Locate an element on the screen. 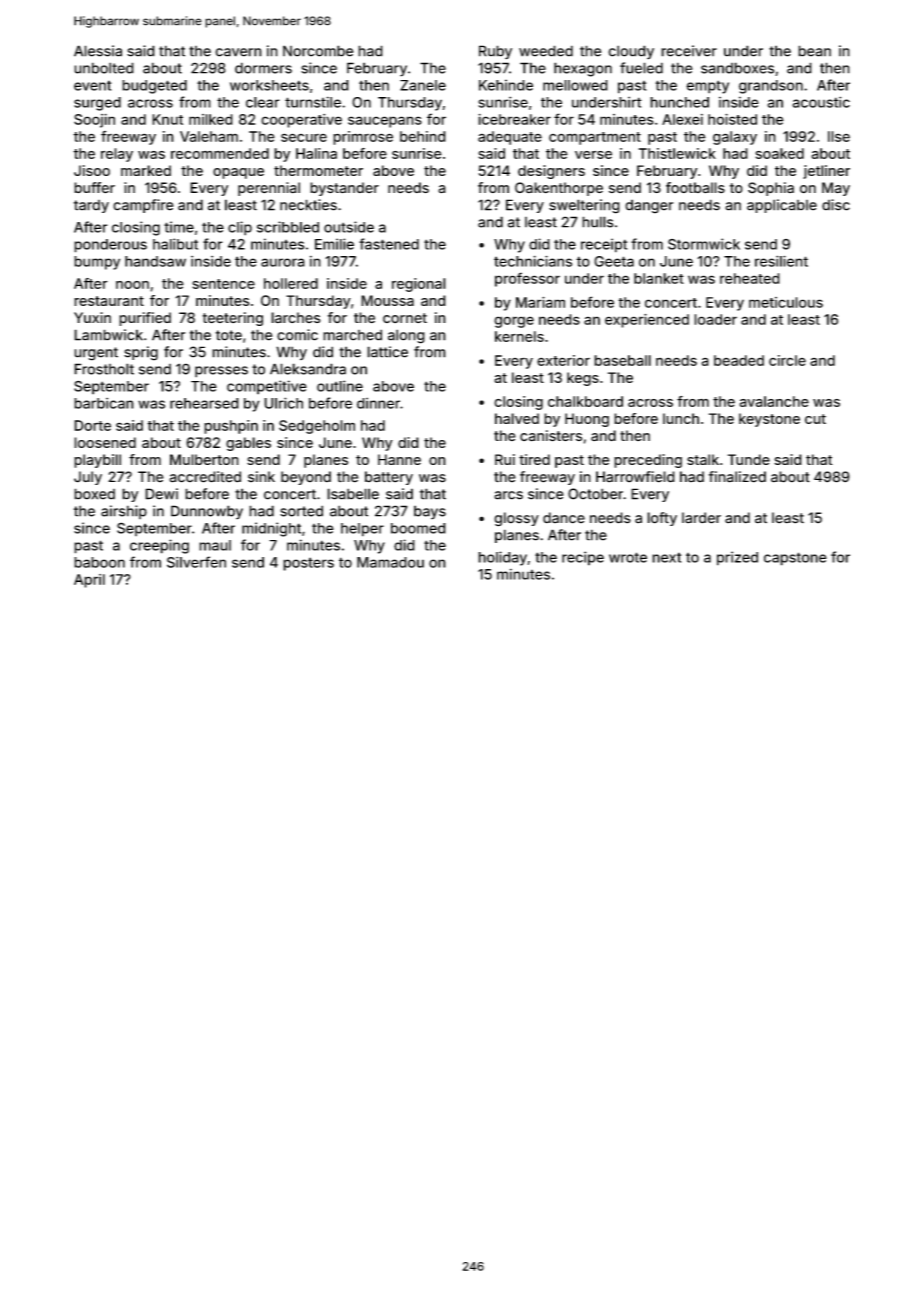  lunch is located at coordinates (681, 418).
